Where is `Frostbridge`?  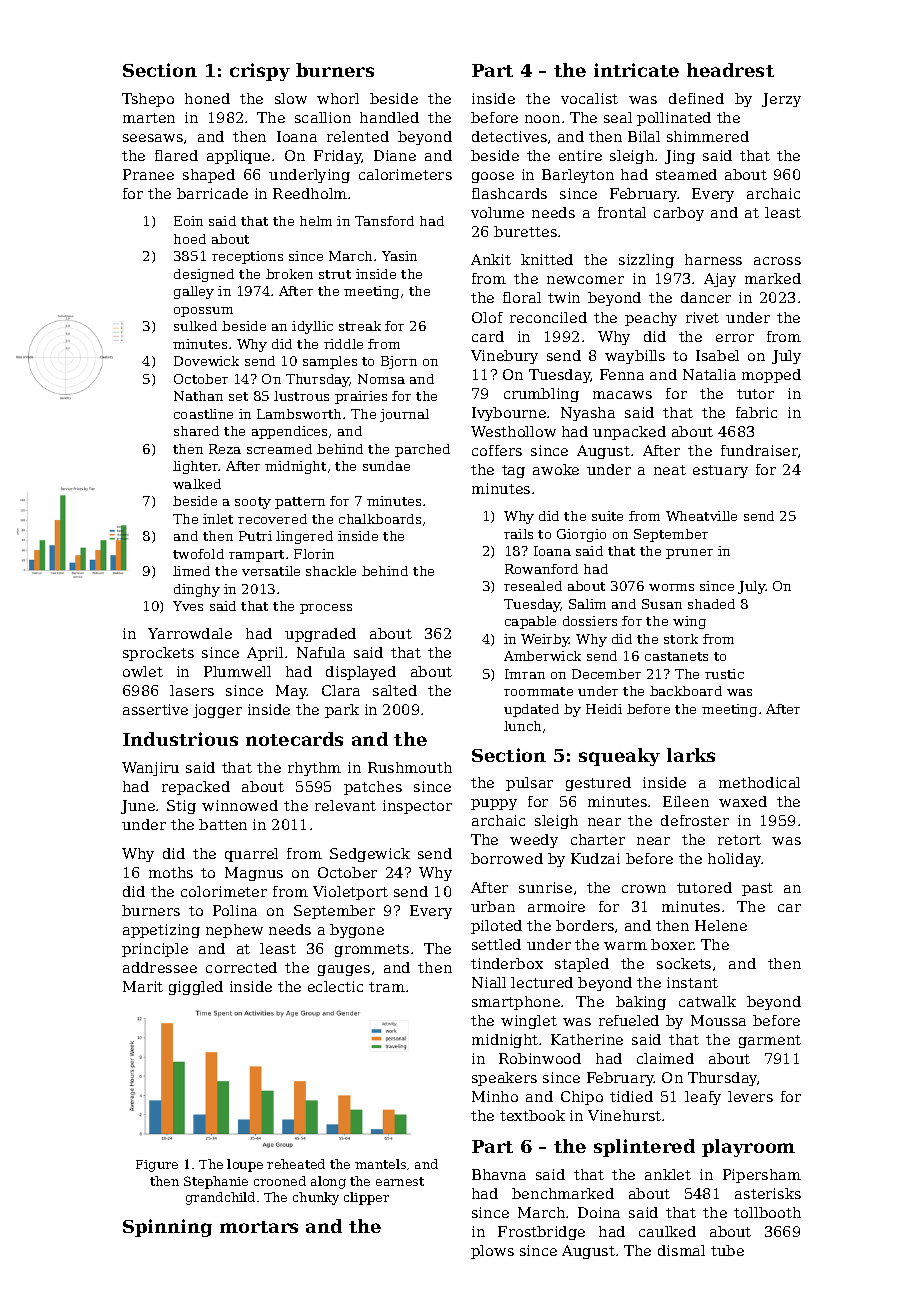 Frostbridge is located at coordinates (541, 1233).
